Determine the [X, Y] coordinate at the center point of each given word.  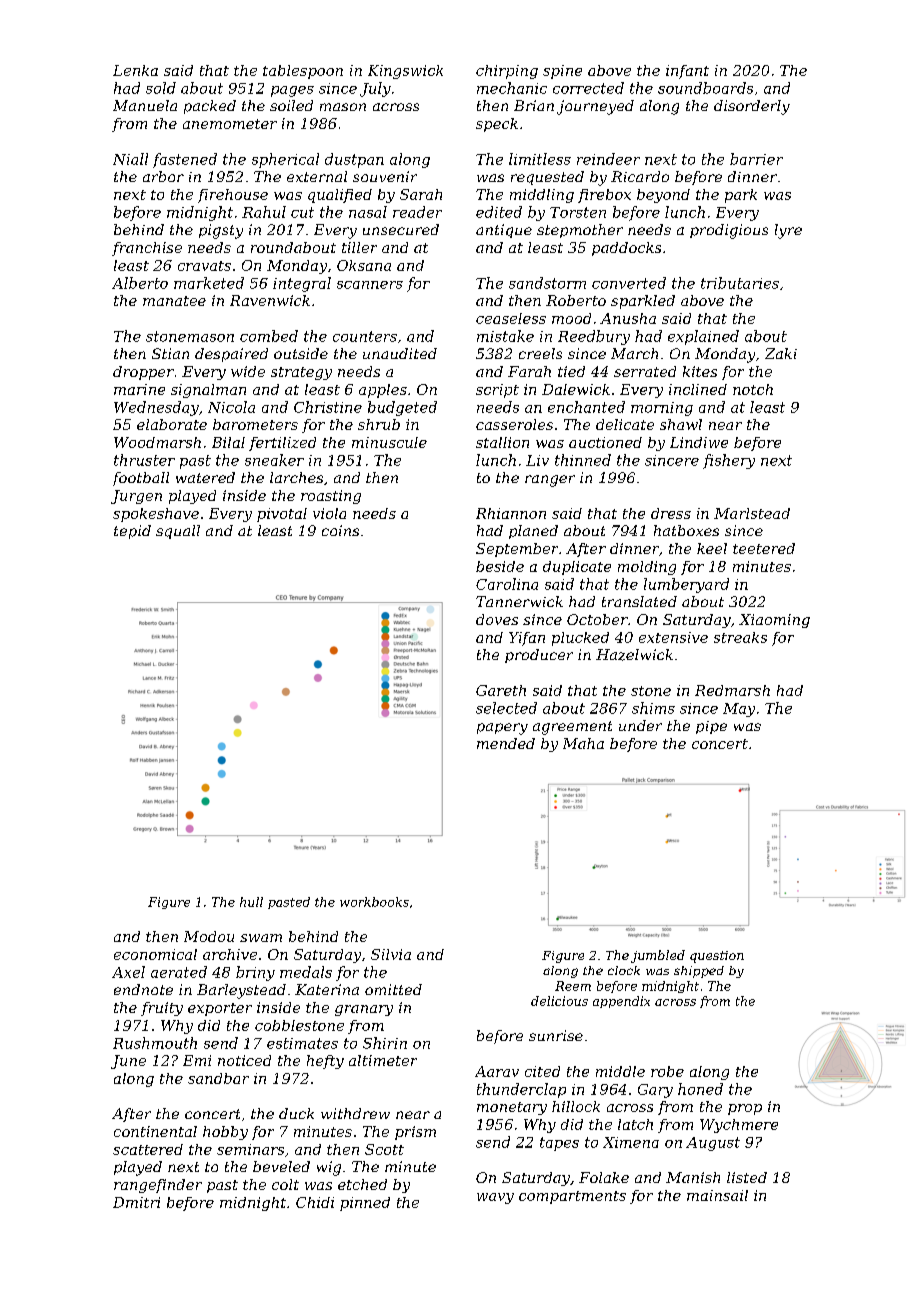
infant [687, 72]
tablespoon [303, 72]
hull [251, 902]
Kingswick [405, 72]
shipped [699, 972]
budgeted [402, 408]
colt [285, 1184]
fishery [729, 461]
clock [624, 970]
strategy [301, 373]
